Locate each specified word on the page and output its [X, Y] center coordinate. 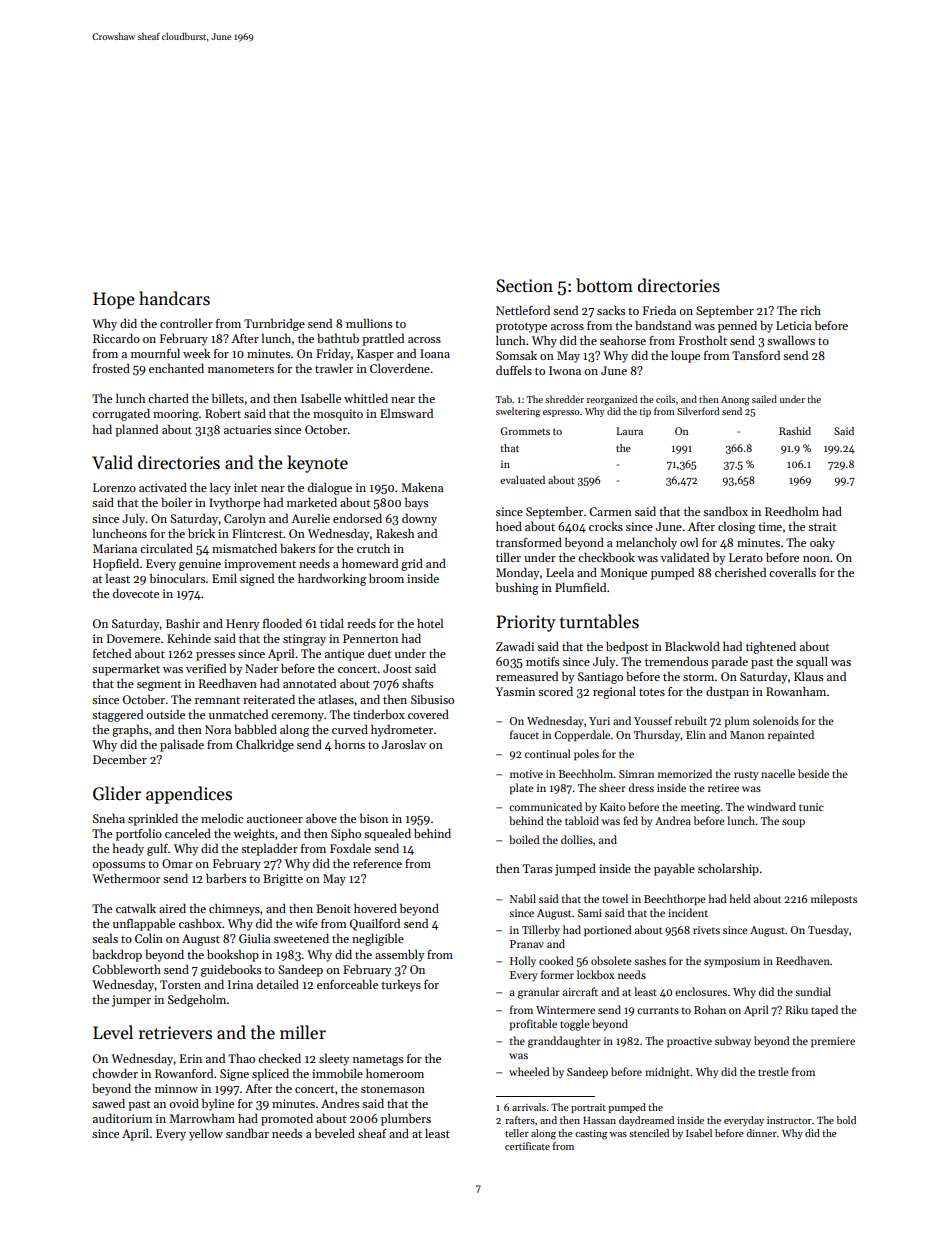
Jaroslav [404, 744]
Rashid [795, 431]
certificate [527, 1146]
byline [218, 1104]
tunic [811, 807]
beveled [335, 1133]
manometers [241, 369]
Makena [422, 487]
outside [165, 714]
